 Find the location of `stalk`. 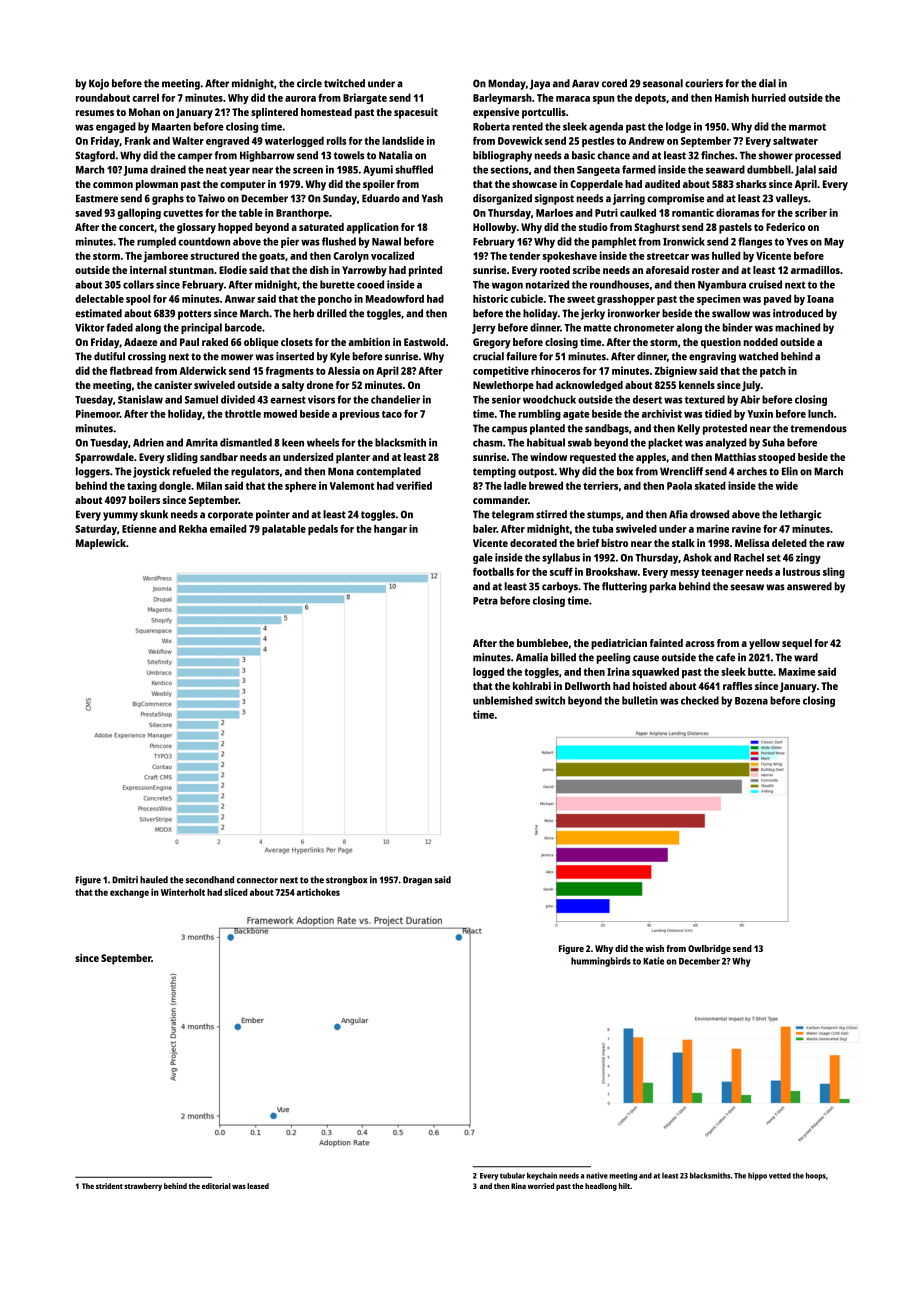

stalk is located at coordinates (683, 543).
